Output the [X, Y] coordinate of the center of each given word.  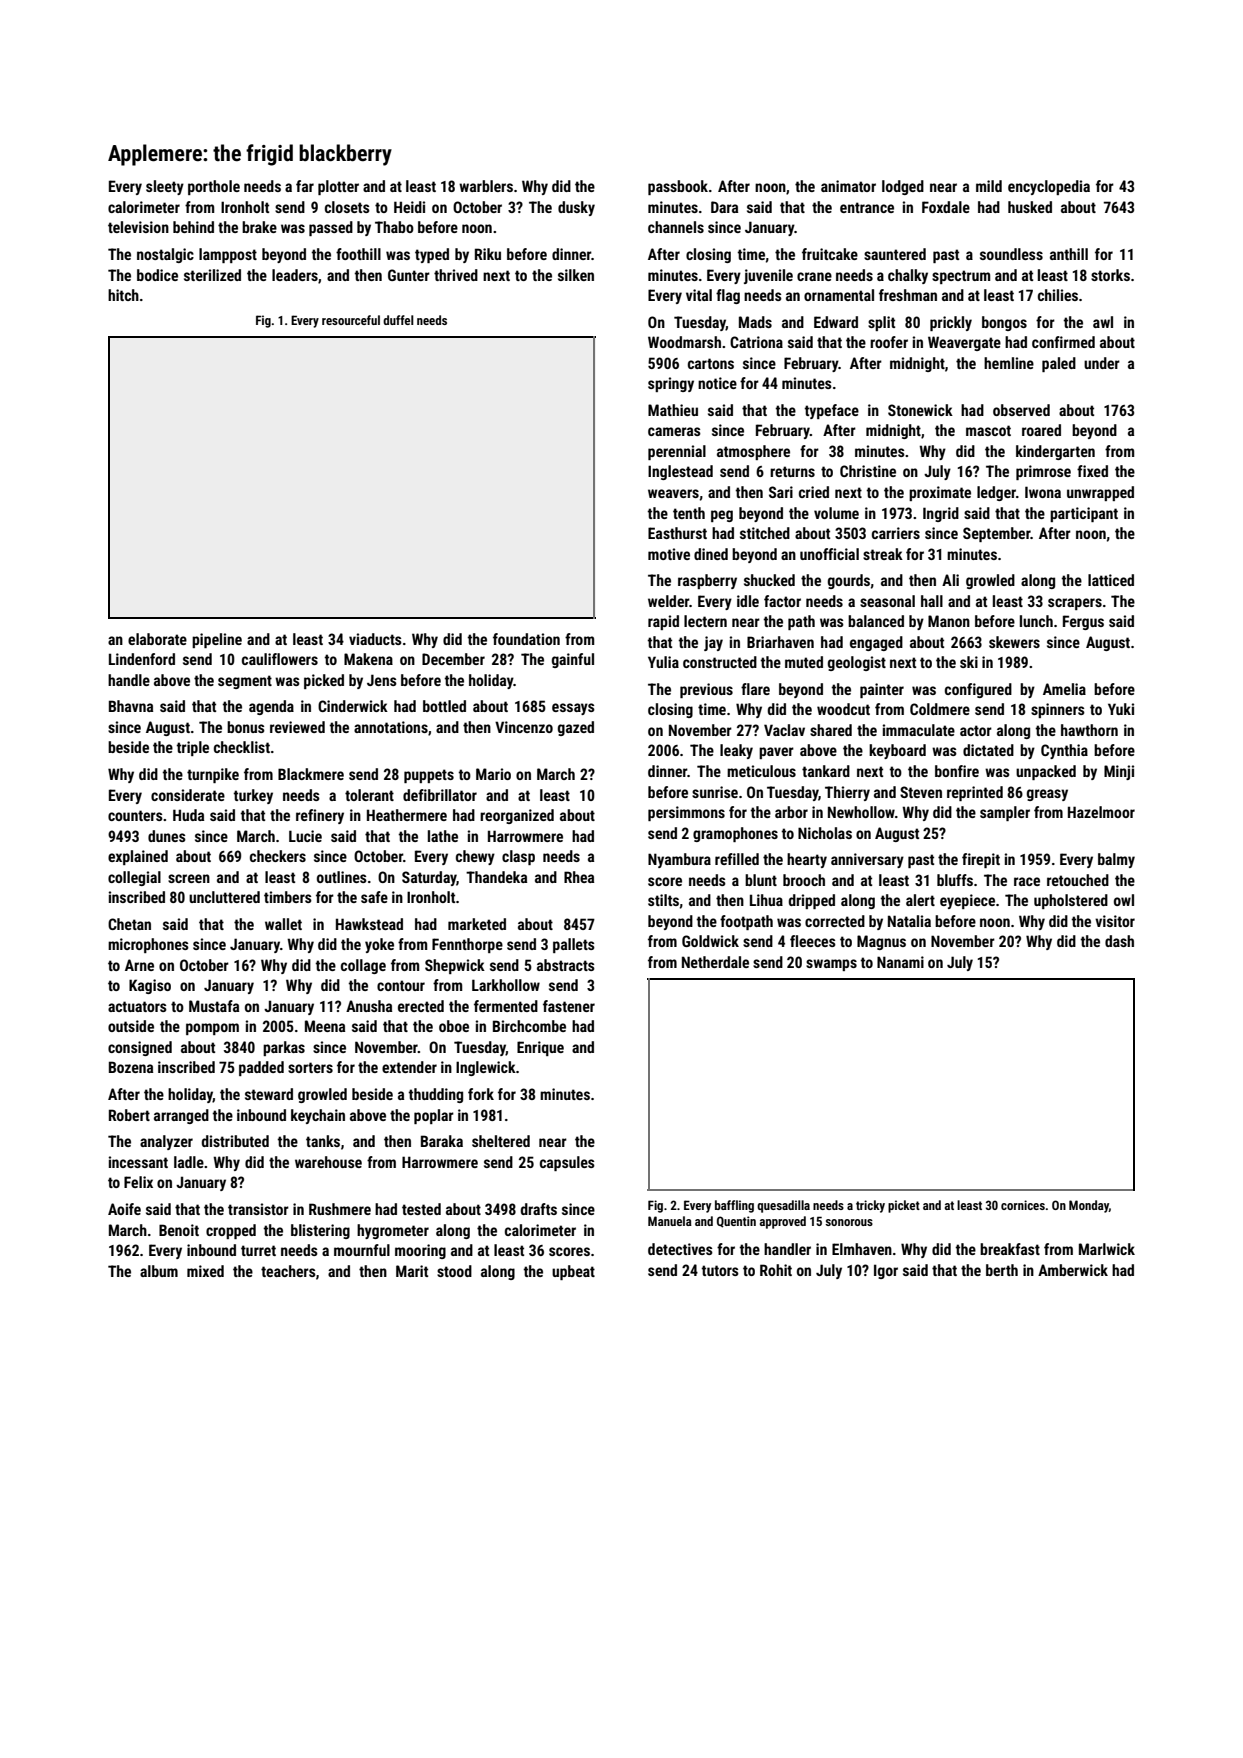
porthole [214, 187]
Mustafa [214, 1006]
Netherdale [715, 962]
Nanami [900, 962]
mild [989, 186]
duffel [398, 320]
